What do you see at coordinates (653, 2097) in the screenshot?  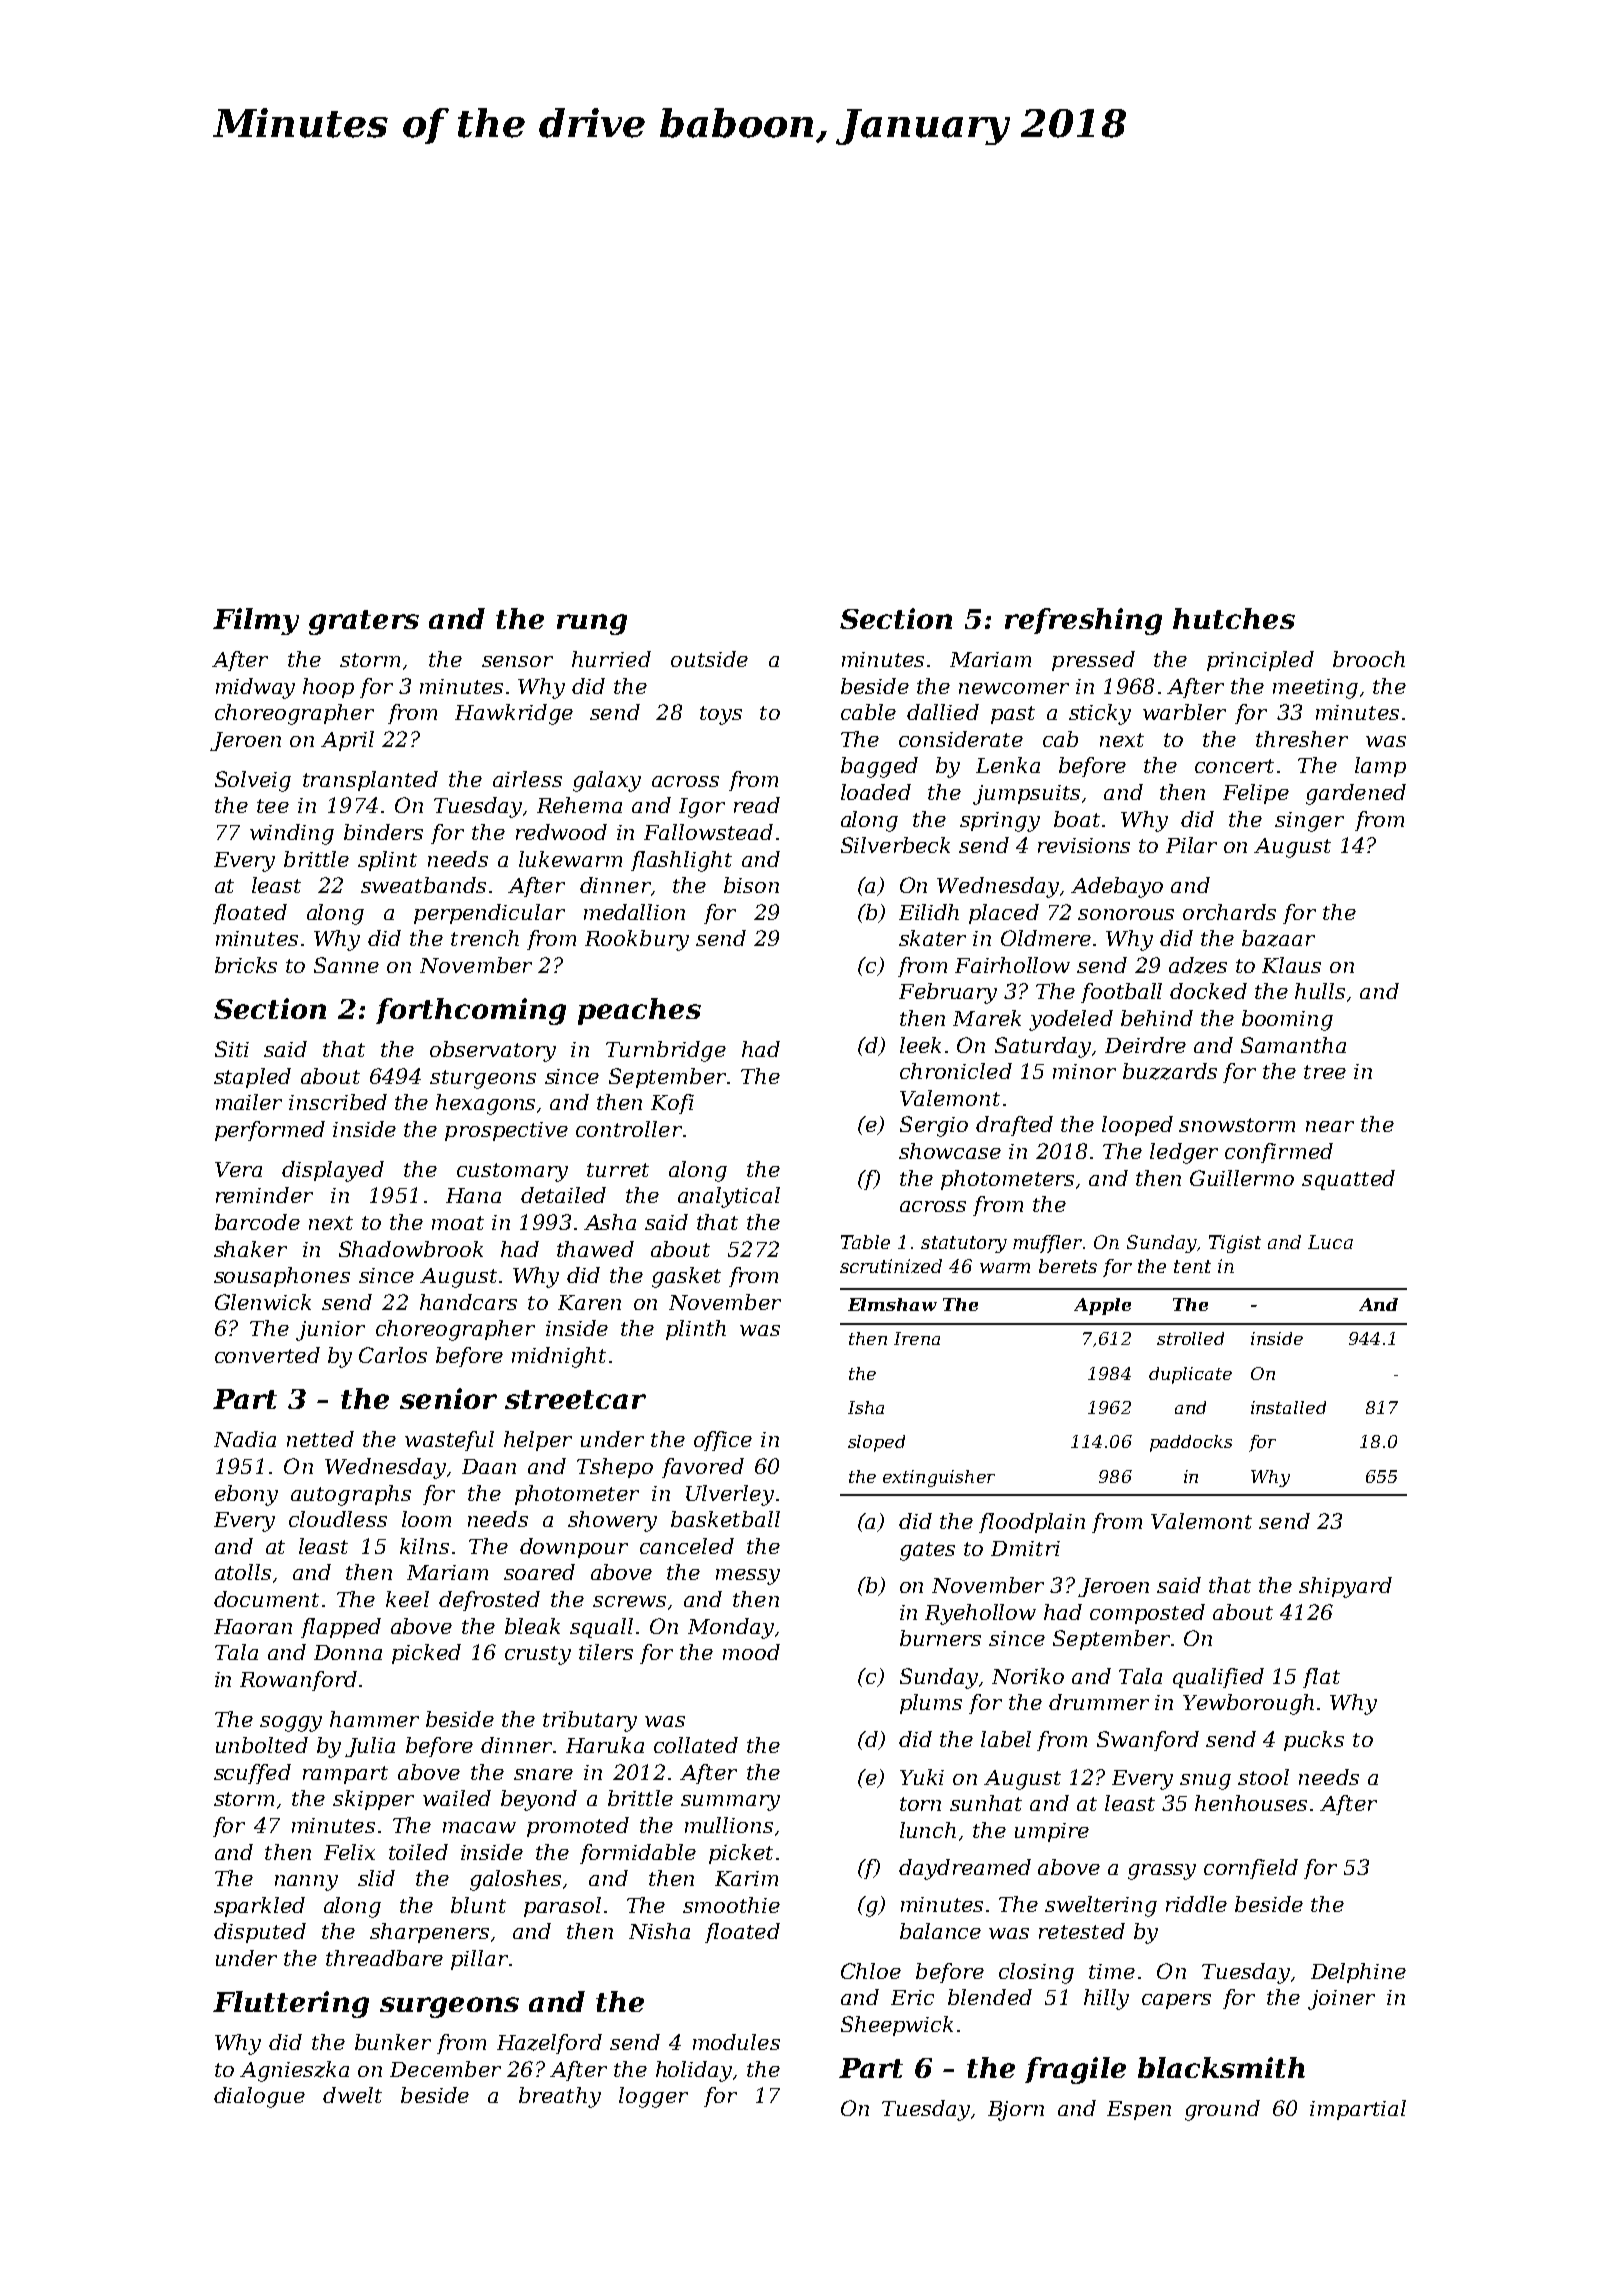 I see `logger` at bounding box center [653, 2097].
